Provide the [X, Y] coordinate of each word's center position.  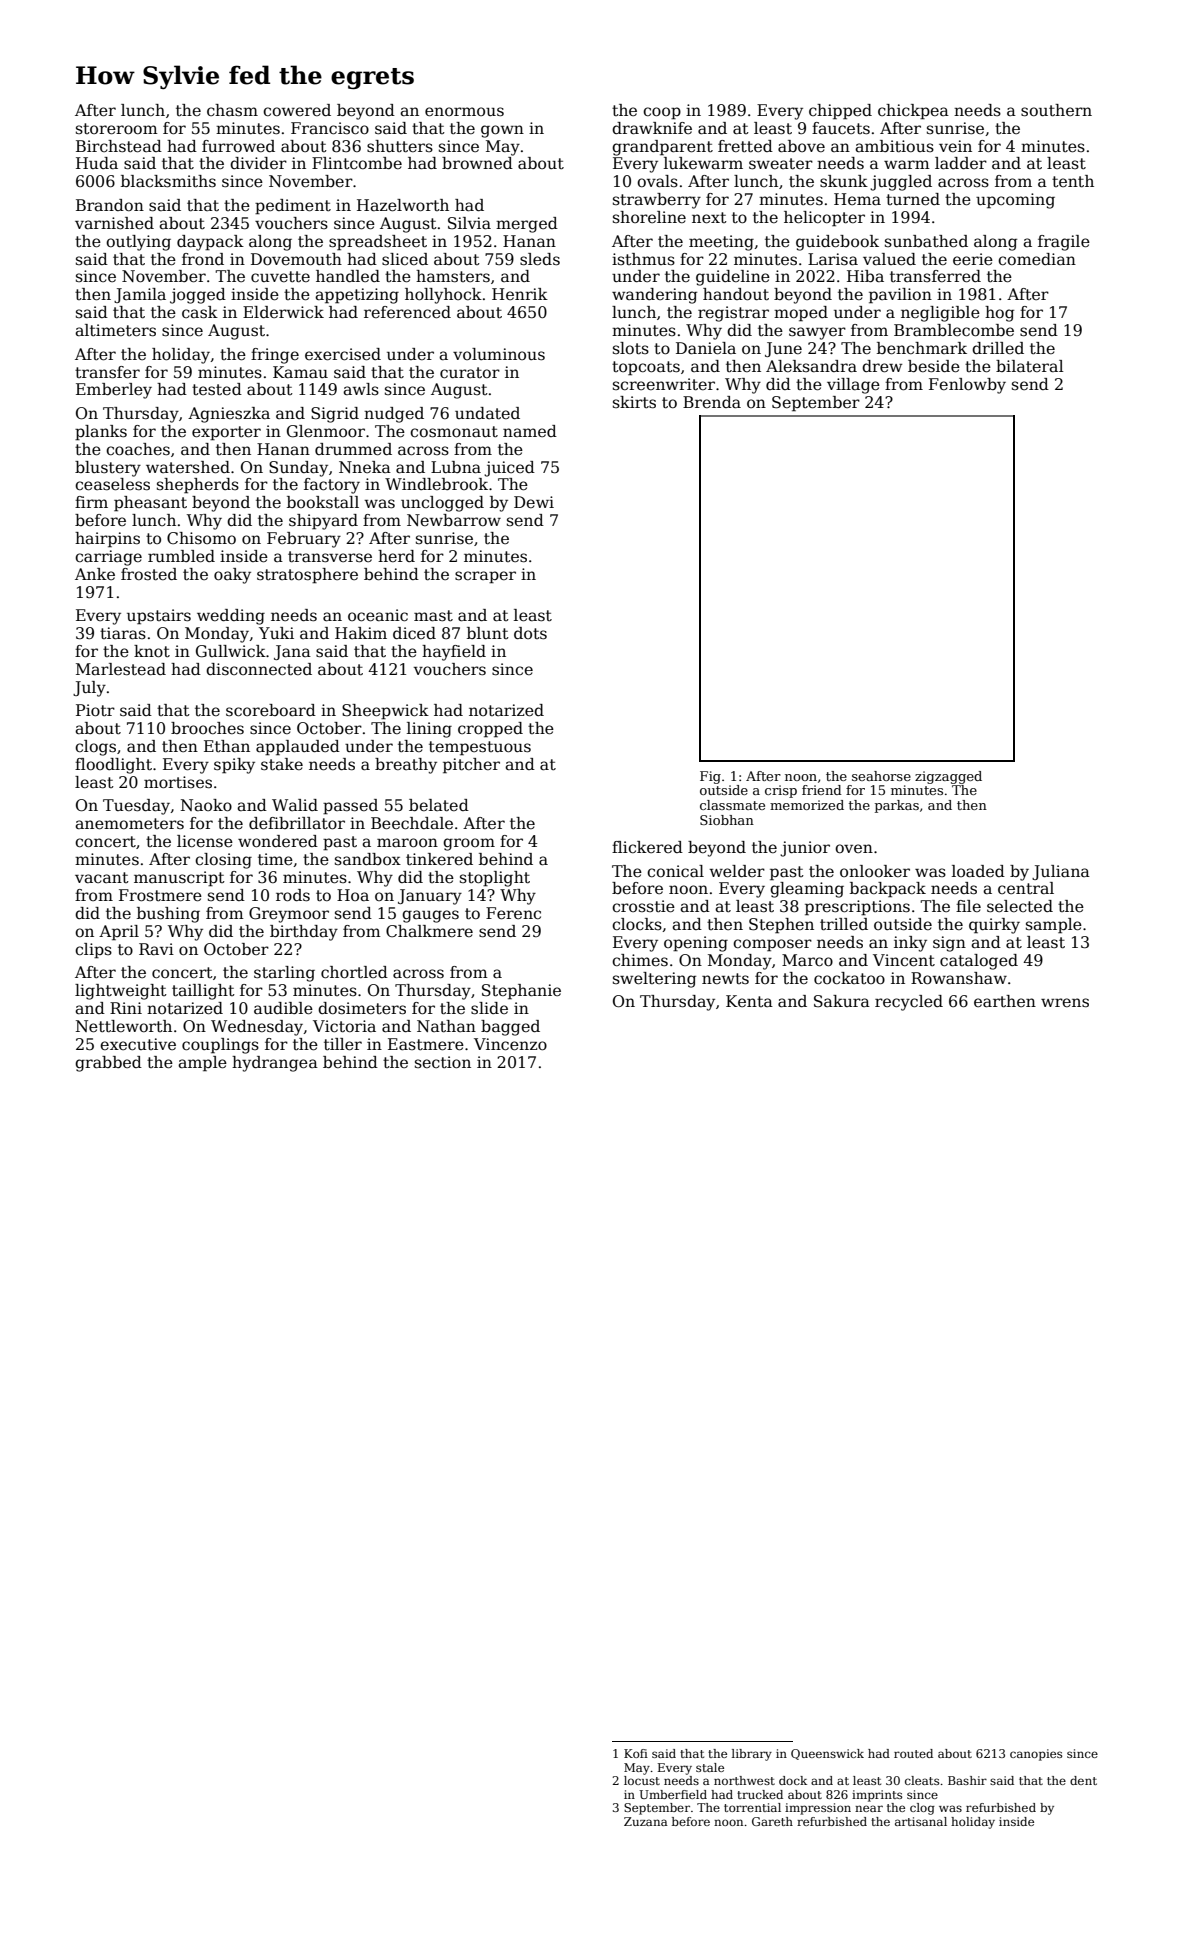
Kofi [636, 1753]
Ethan [227, 746]
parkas [897, 806]
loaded [978, 871]
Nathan [446, 1026]
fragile [1064, 243]
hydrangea [275, 1064]
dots [530, 633]
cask [200, 312]
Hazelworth [403, 205]
